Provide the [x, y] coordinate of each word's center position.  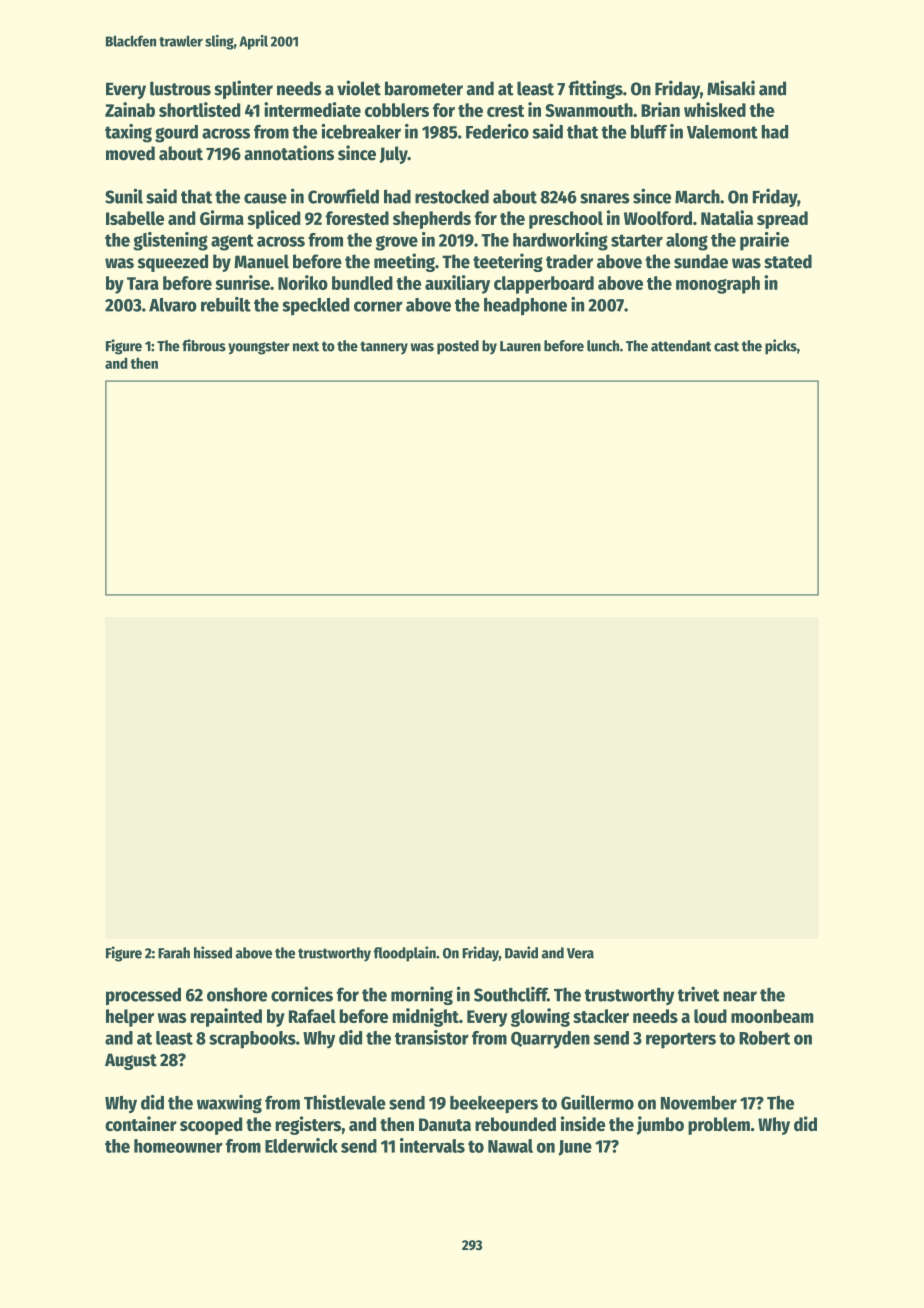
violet [359, 88]
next [306, 346]
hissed [213, 952]
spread [782, 220]
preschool [566, 220]
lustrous [180, 88]
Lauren [520, 346]
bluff [649, 132]
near [740, 996]
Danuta [445, 1124]
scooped [211, 1126]
